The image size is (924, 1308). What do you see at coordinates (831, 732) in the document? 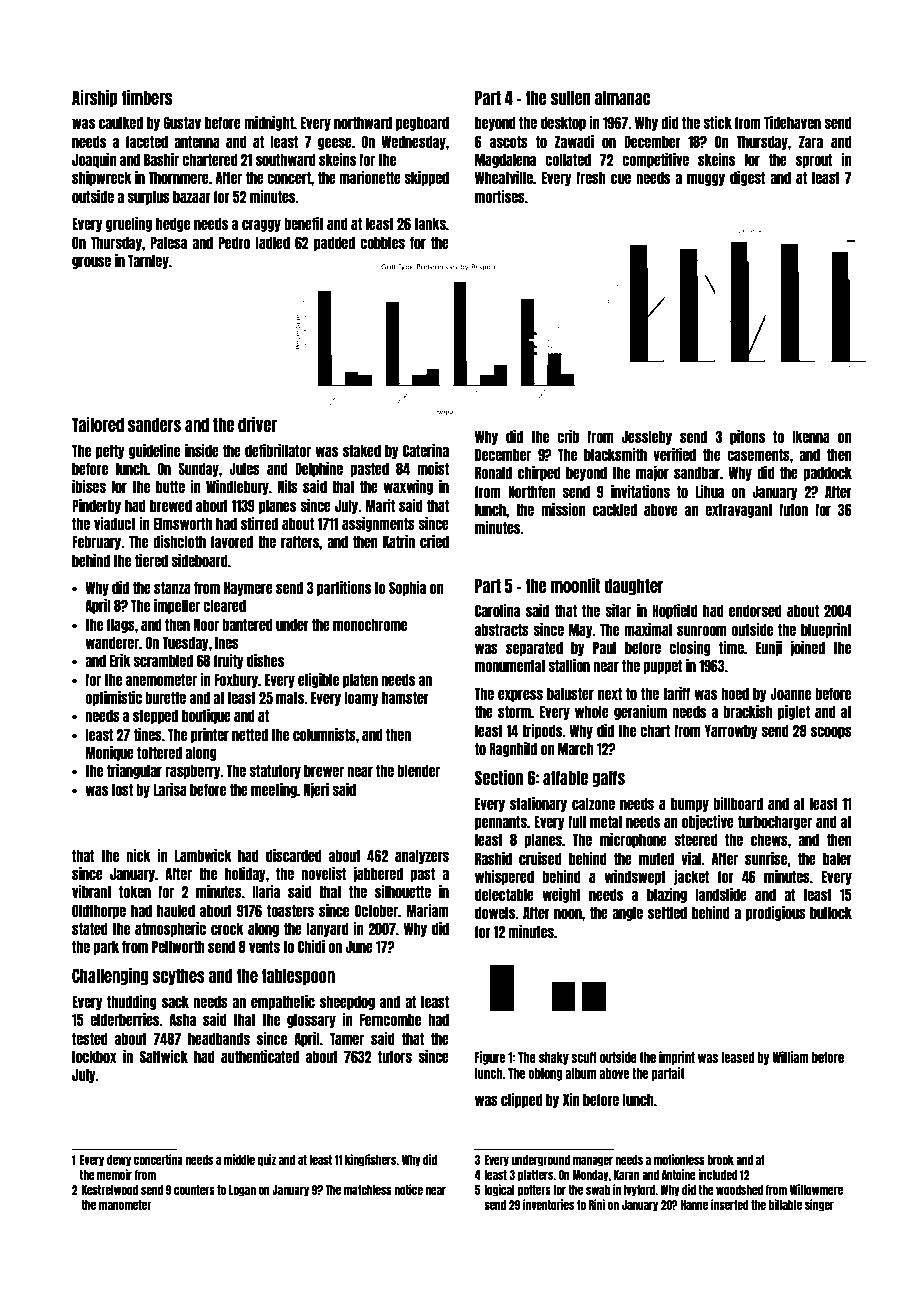
I see `scoops` at bounding box center [831, 732].
